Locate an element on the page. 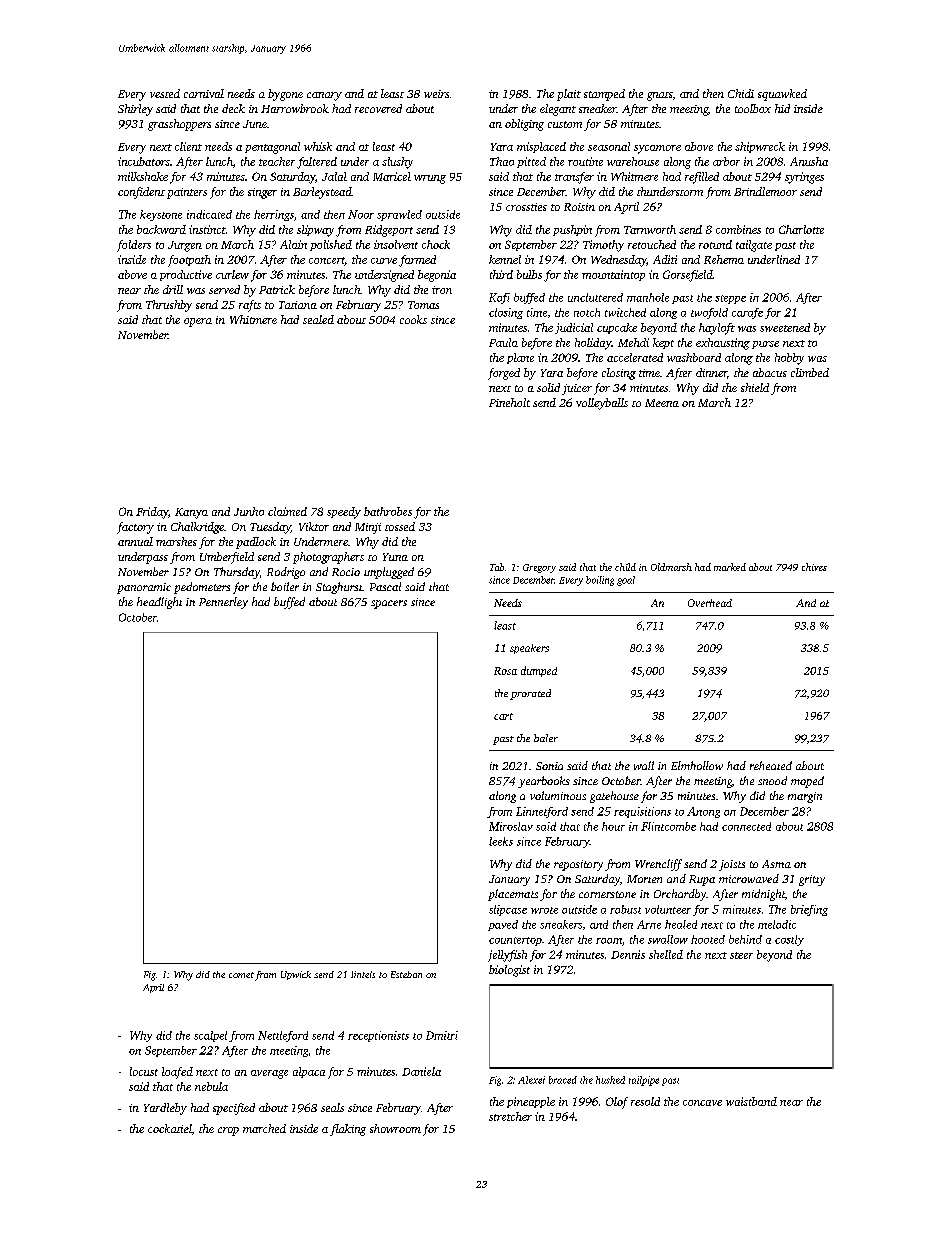 The width and height of the document is (952, 1233). pushpin is located at coordinates (572, 230).
